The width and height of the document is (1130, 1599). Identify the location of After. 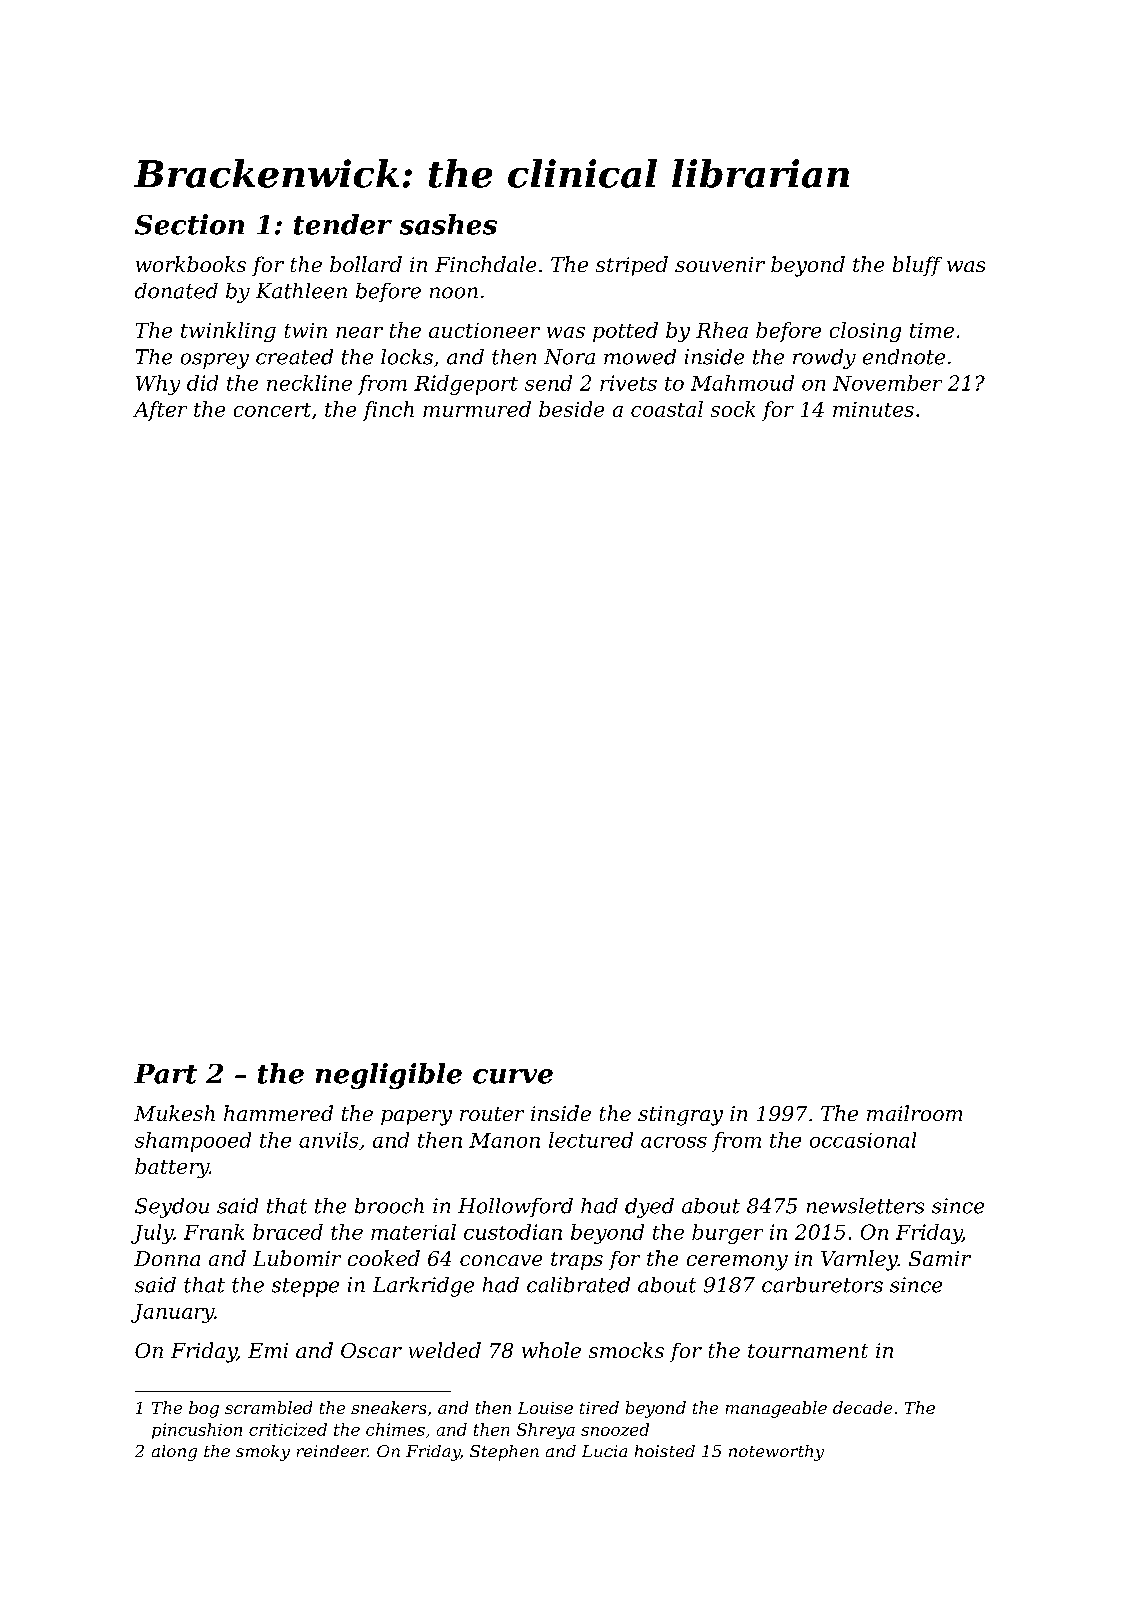
(160, 411).
